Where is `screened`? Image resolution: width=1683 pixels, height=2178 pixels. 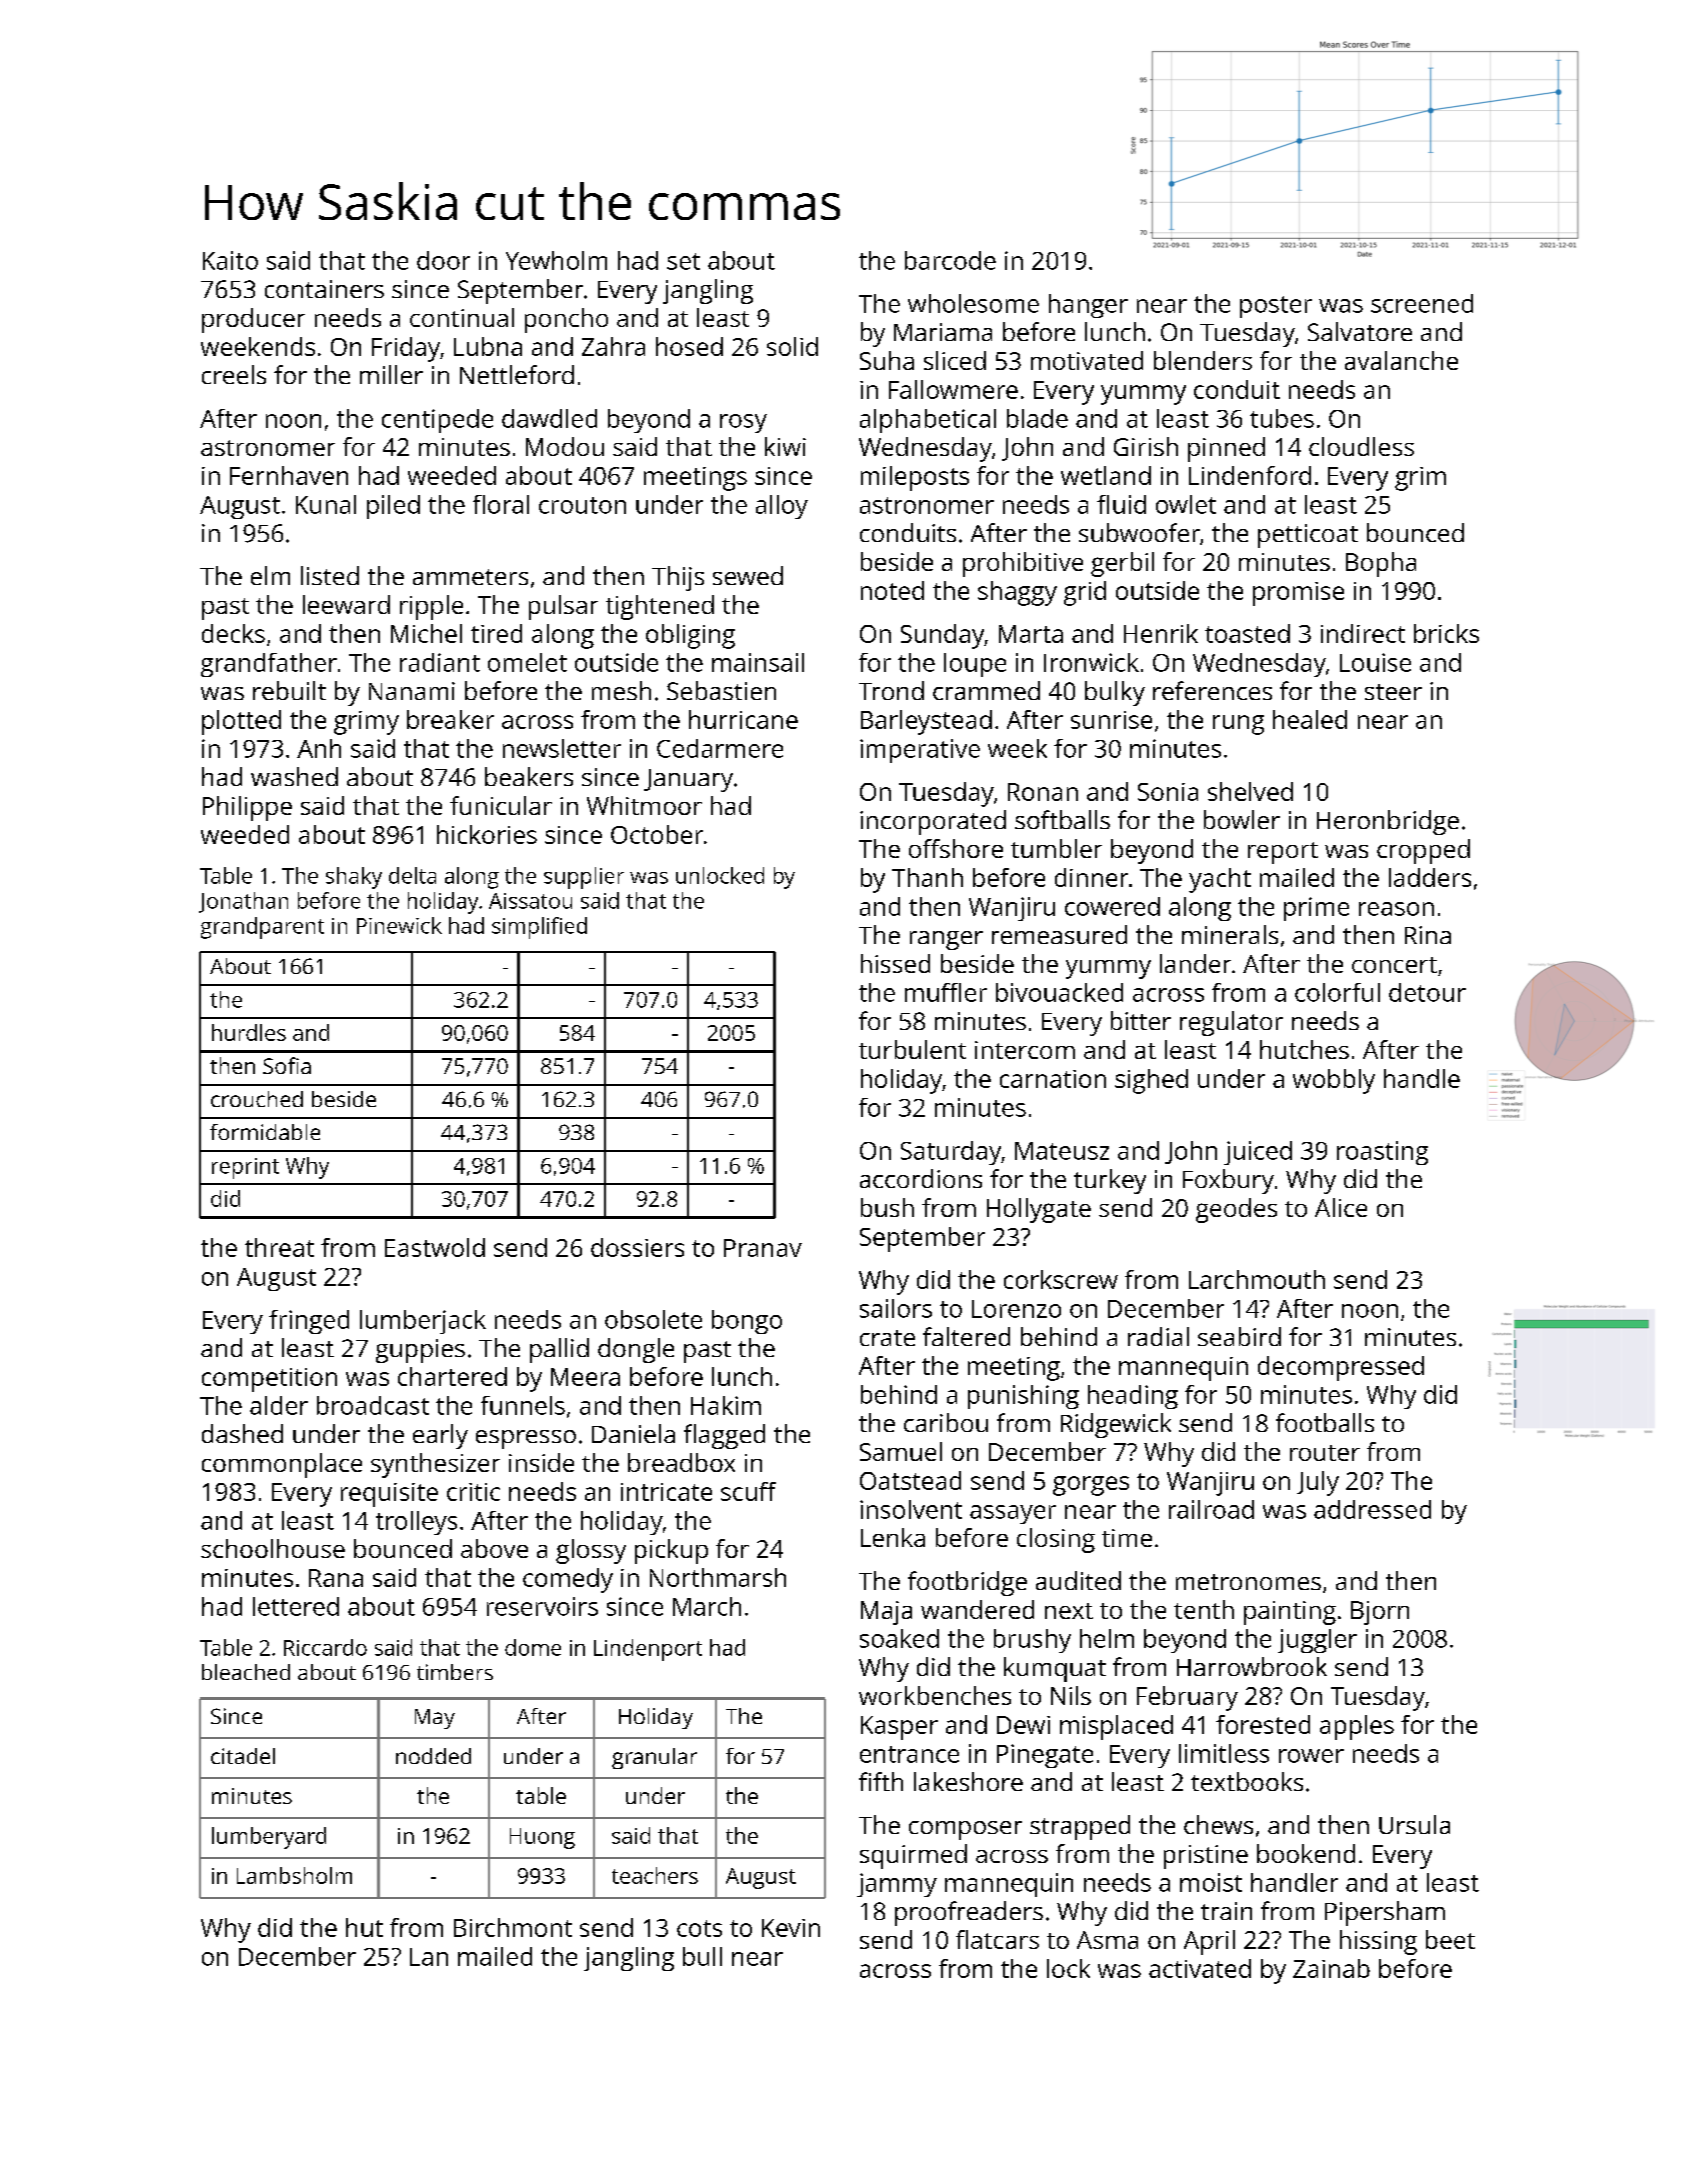
screened is located at coordinates (1422, 303).
